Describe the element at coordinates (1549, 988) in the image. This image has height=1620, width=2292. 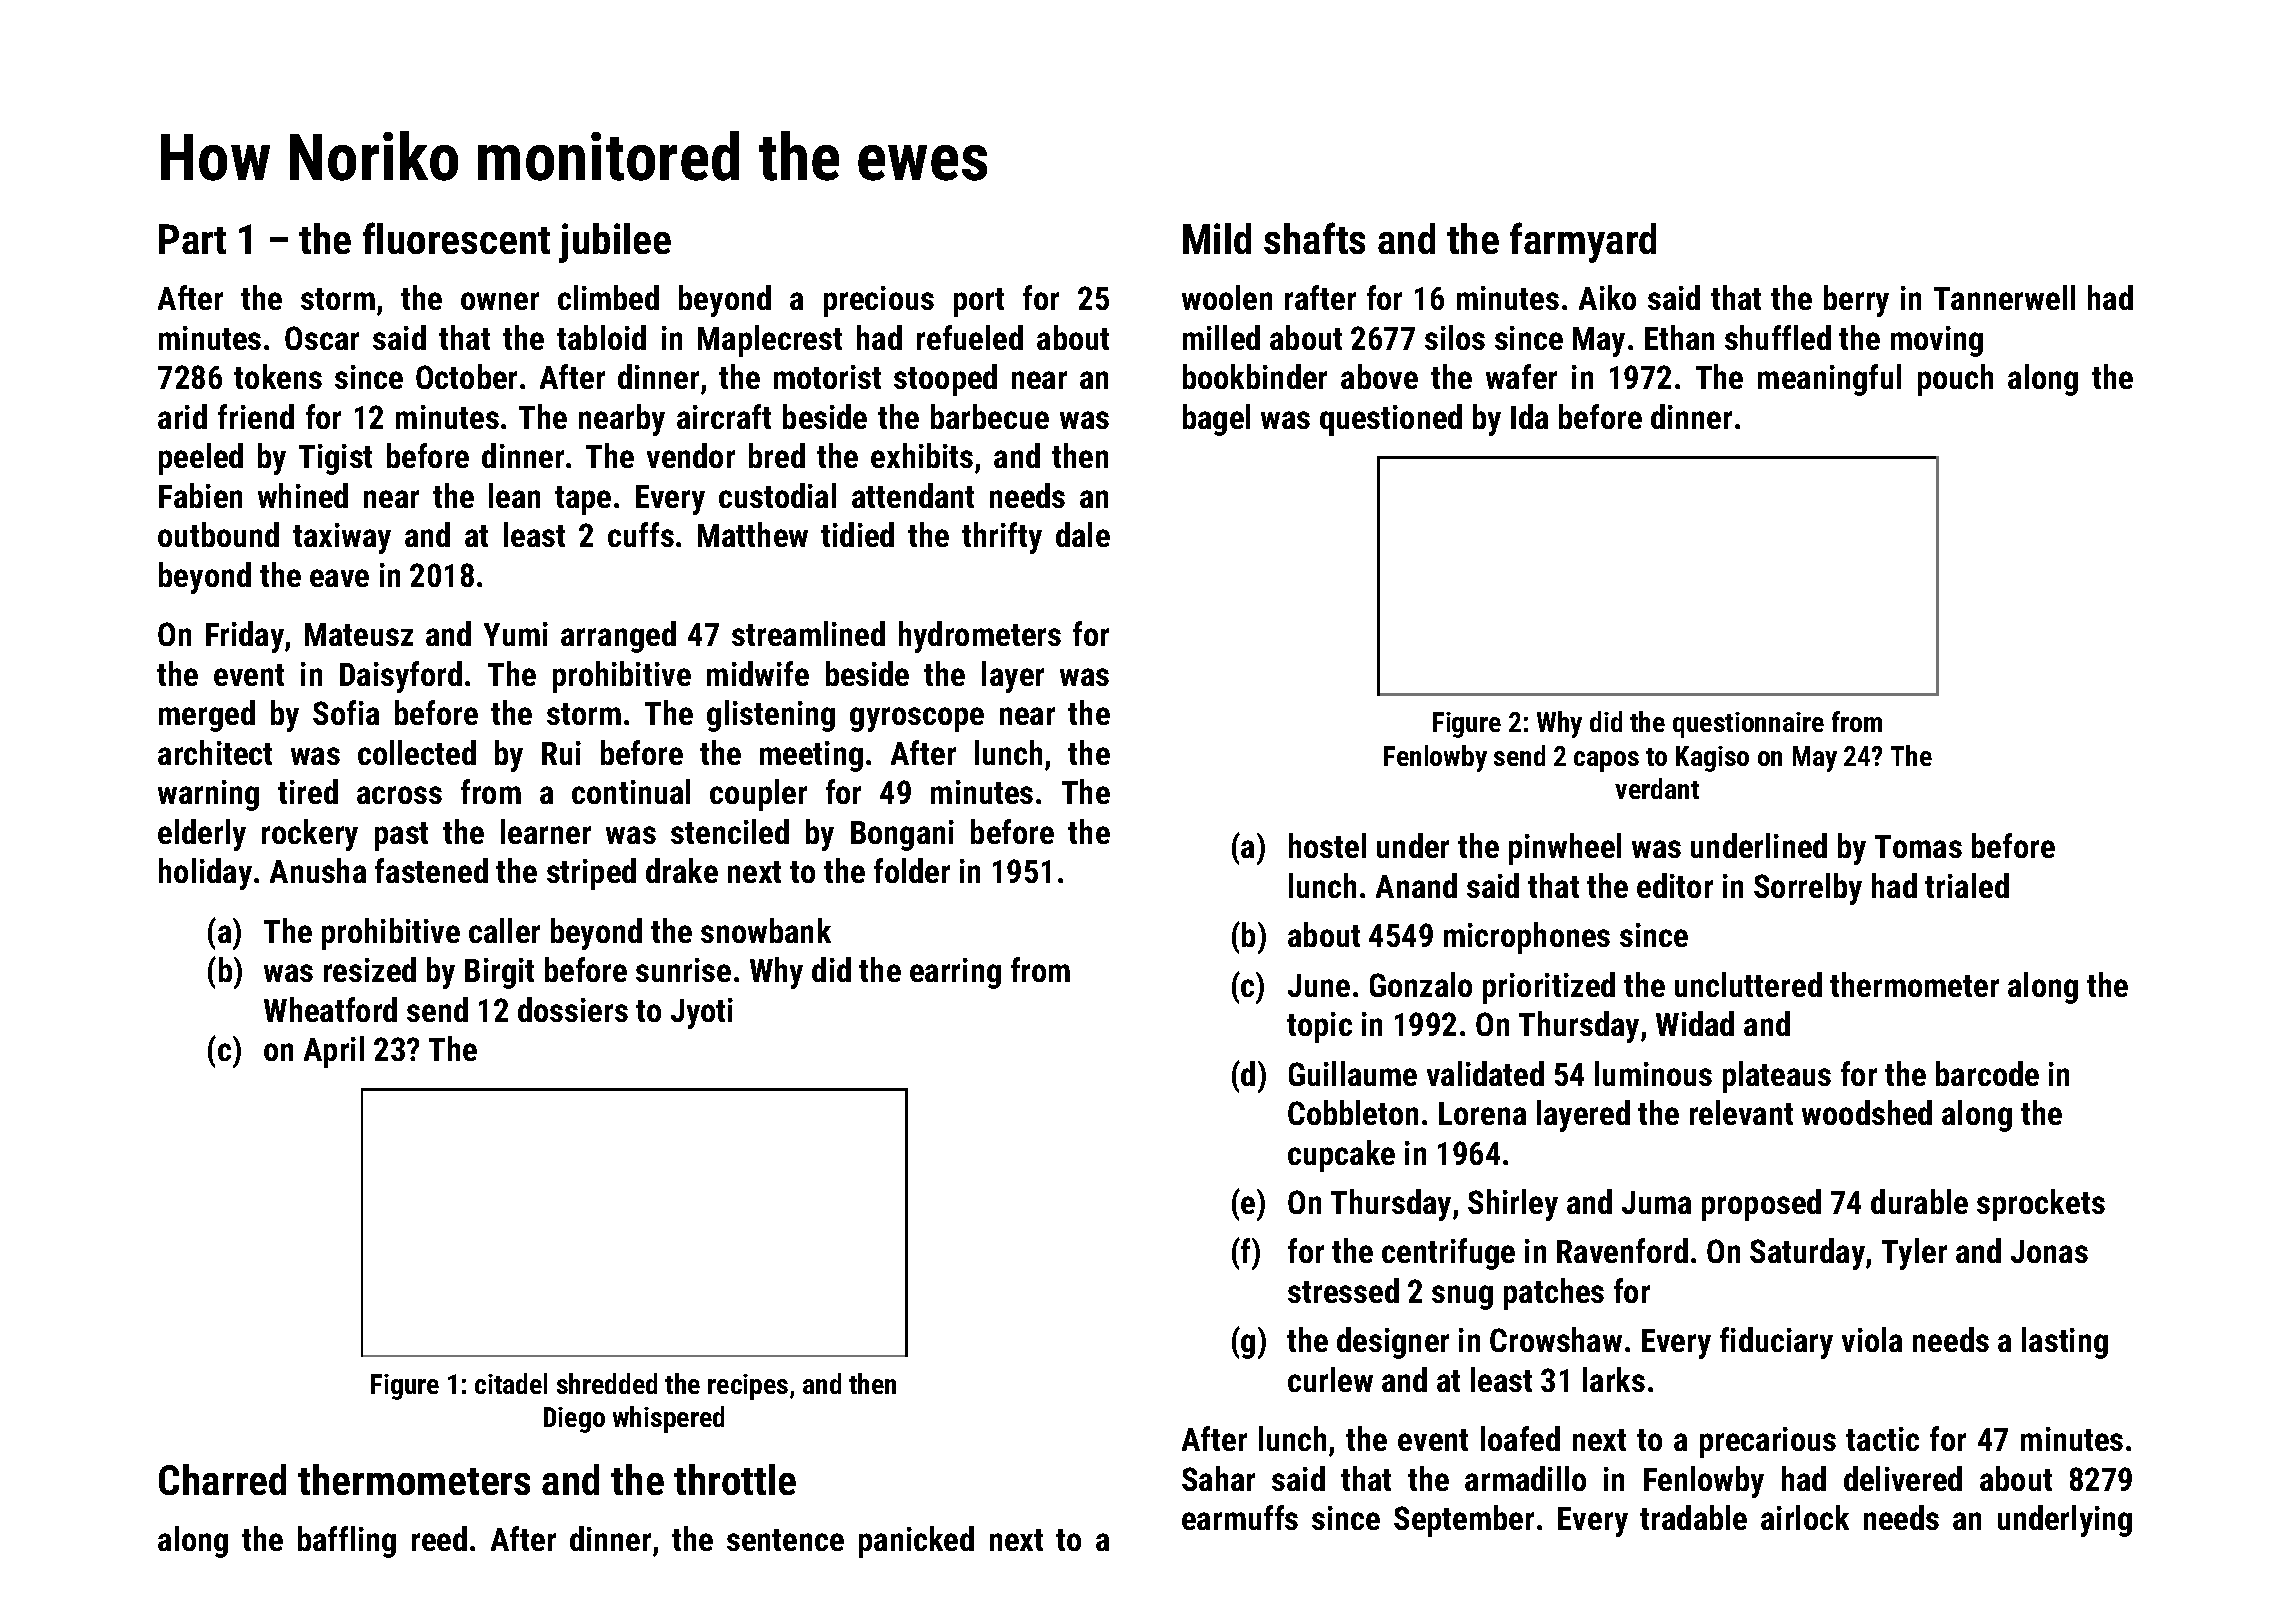
I see `prioritized` at that location.
